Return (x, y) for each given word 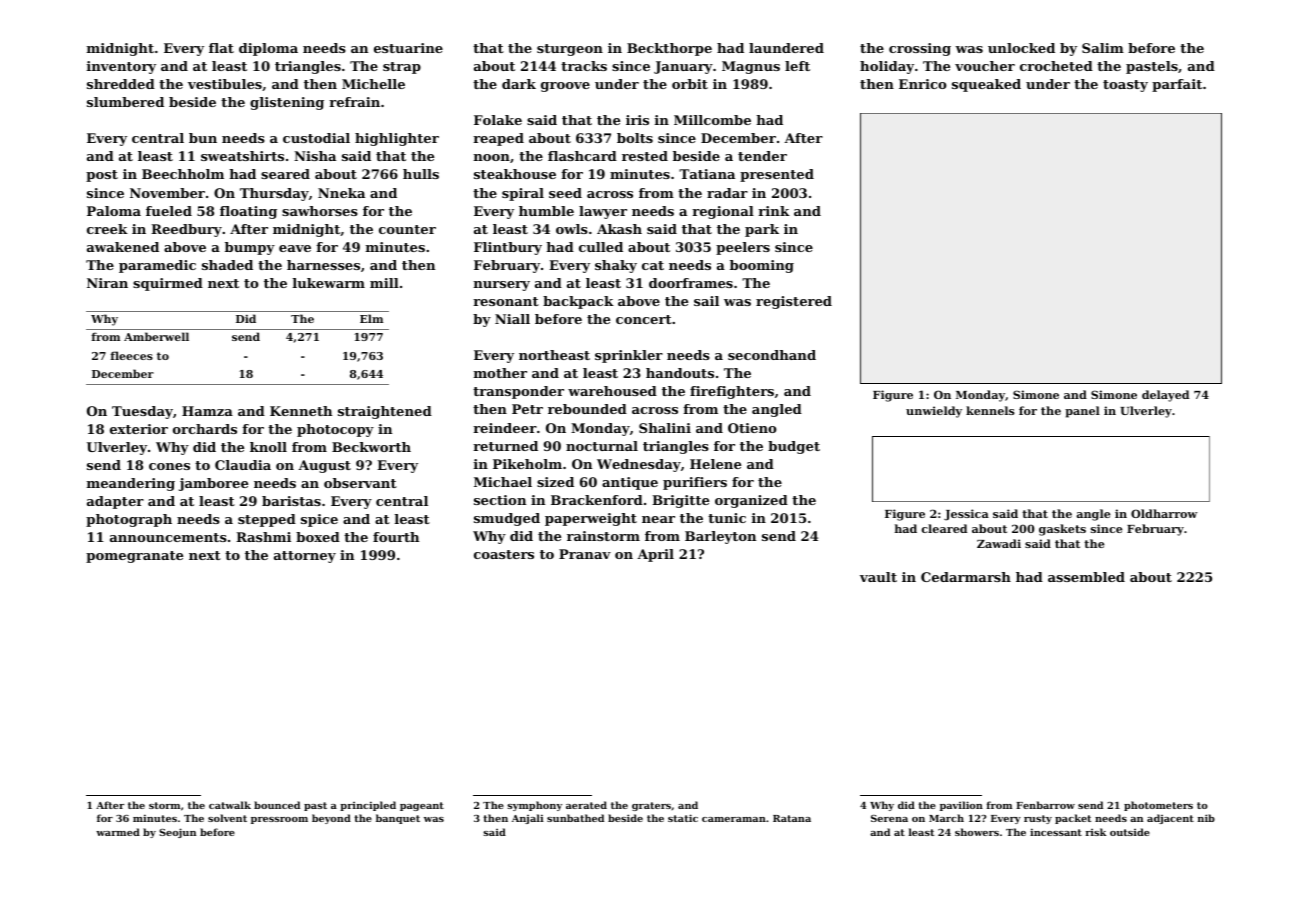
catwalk (230, 805)
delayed (1165, 396)
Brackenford (597, 500)
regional (723, 212)
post (102, 176)
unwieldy (934, 412)
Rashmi (263, 537)
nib (1206, 818)
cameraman (734, 819)
